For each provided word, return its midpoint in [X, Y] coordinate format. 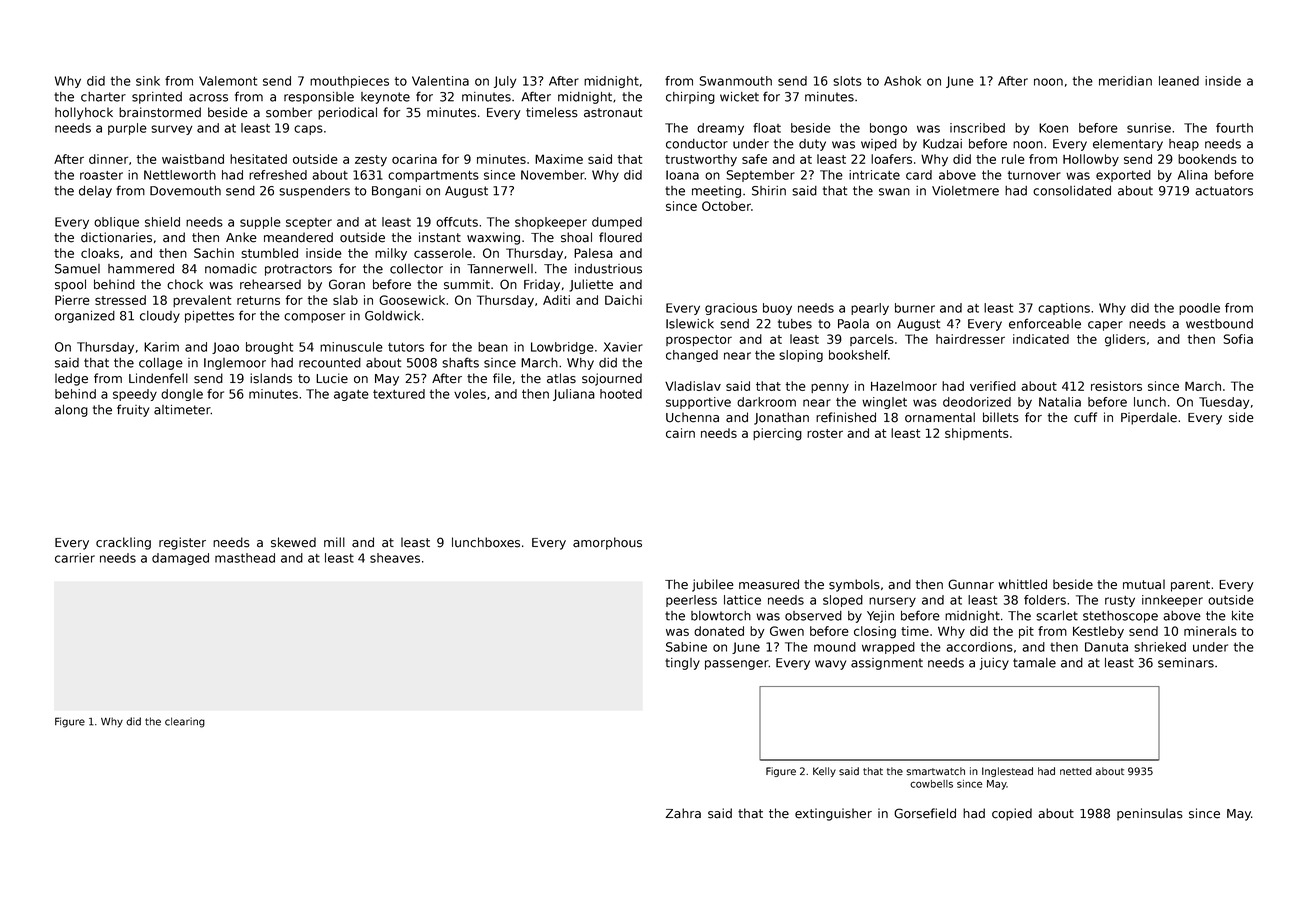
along [71, 411]
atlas [561, 378]
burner [915, 308]
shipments [977, 434]
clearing [185, 722]
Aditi [556, 300]
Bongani [396, 192]
